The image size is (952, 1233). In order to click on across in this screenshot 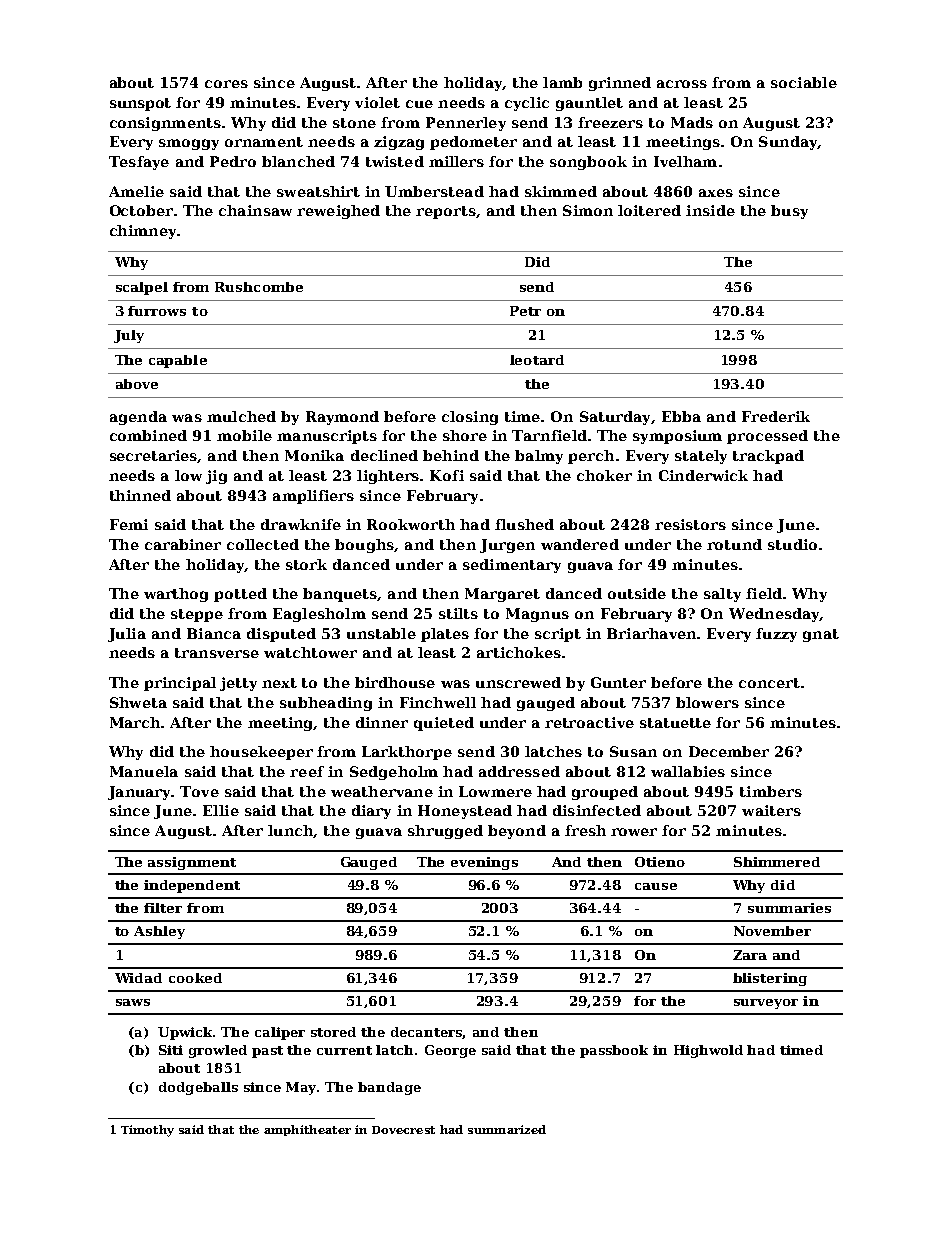, I will do `click(682, 84)`.
